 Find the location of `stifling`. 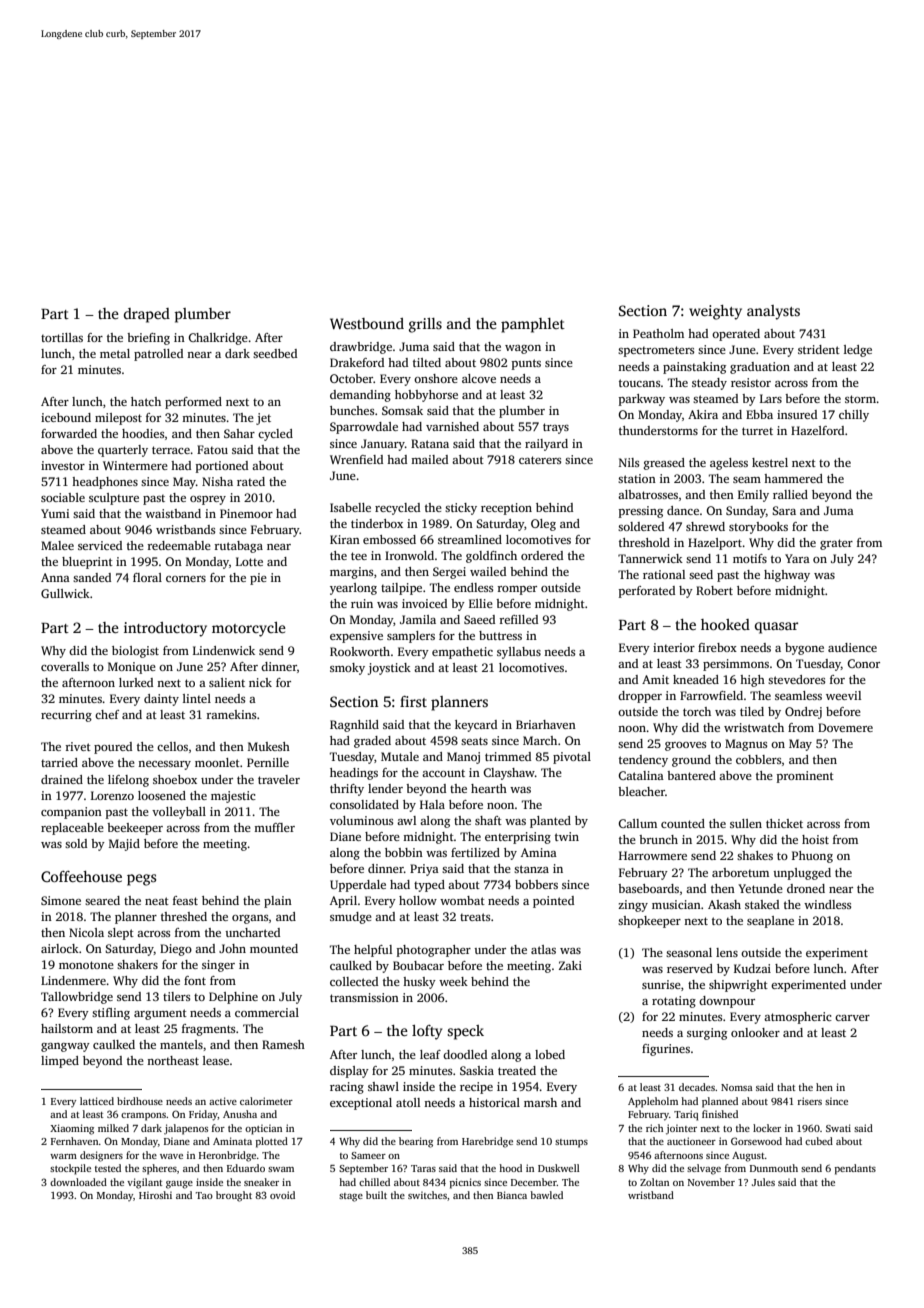

stifling is located at coordinates (111, 1014).
